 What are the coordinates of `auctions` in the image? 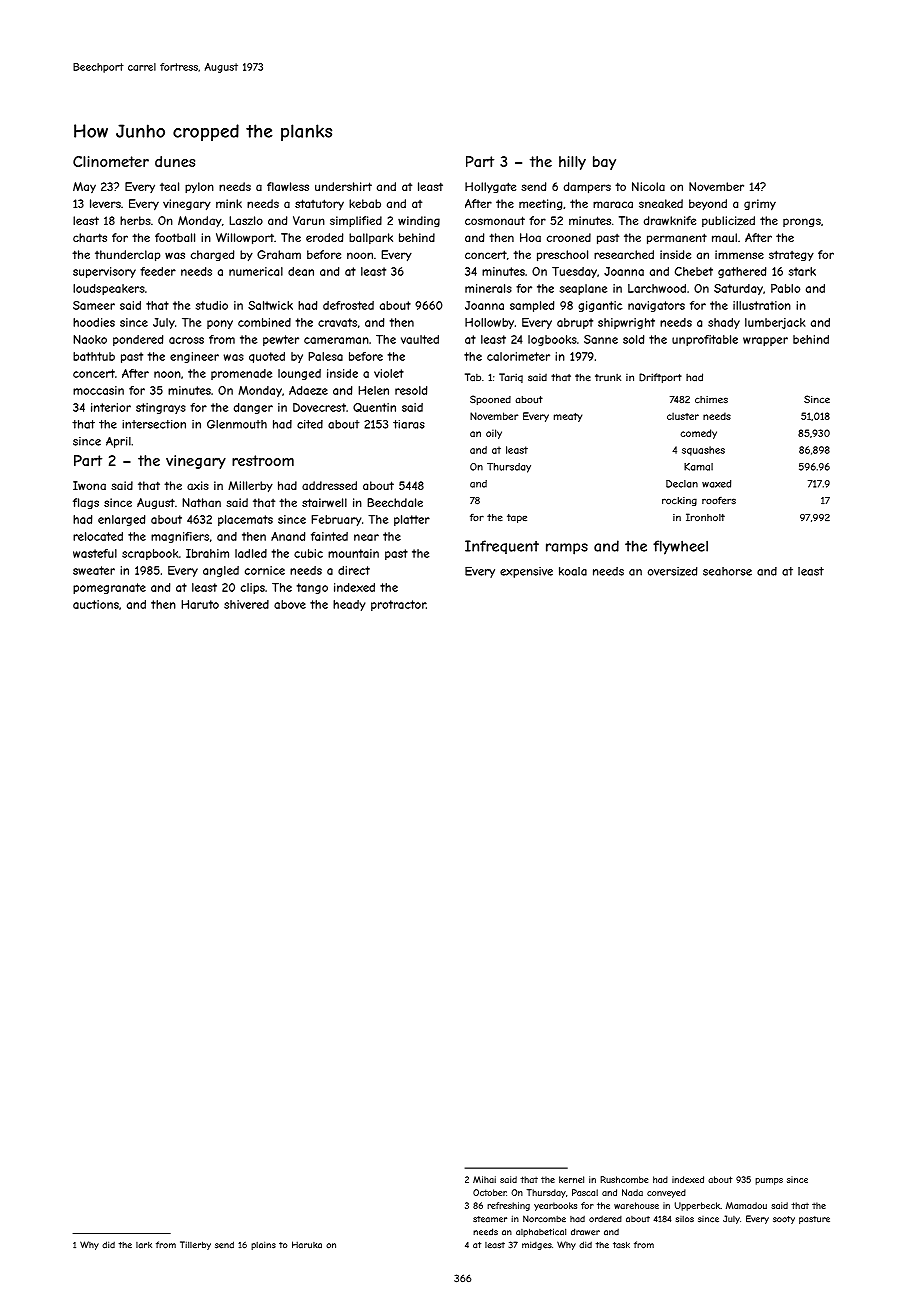 It's located at (96, 604).
